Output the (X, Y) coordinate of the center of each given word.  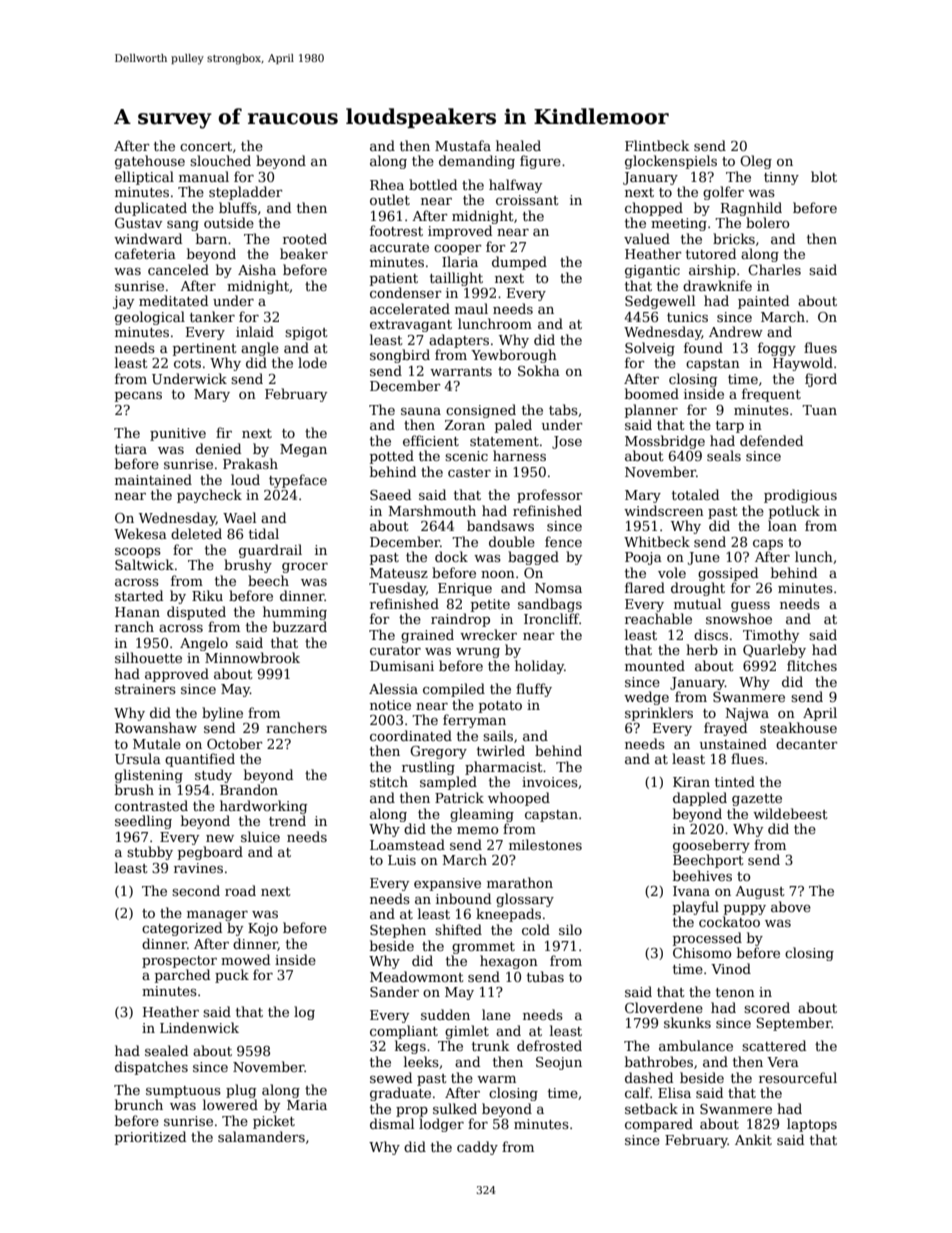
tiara (131, 449)
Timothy (771, 636)
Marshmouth (432, 510)
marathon (520, 882)
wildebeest (790, 813)
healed (518, 145)
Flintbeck (657, 145)
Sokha (539, 370)
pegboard (210, 853)
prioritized (150, 1138)
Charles (774, 269)
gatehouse (150, 162)
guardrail (270, 551)
